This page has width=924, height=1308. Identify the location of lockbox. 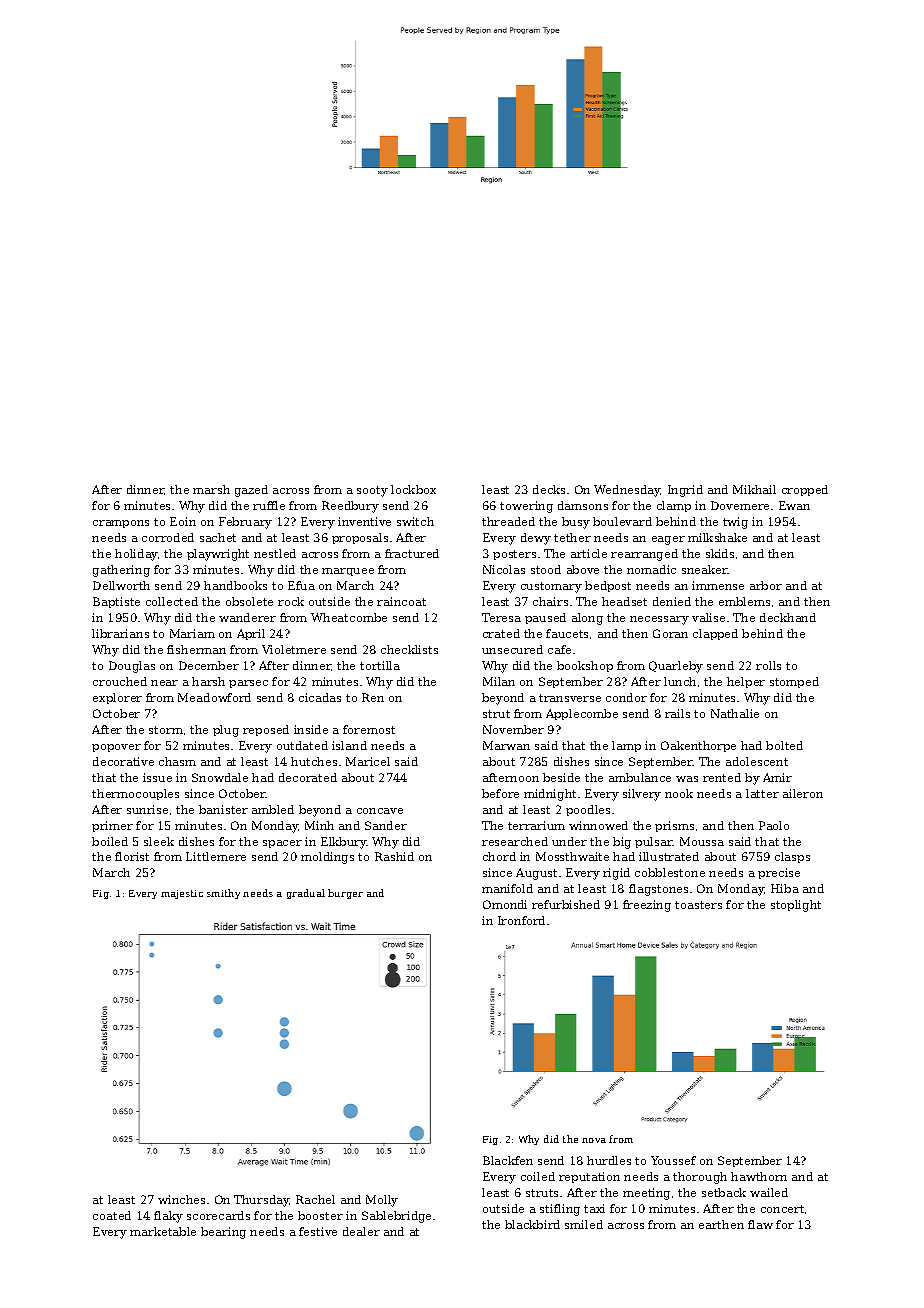
(413, 489).
